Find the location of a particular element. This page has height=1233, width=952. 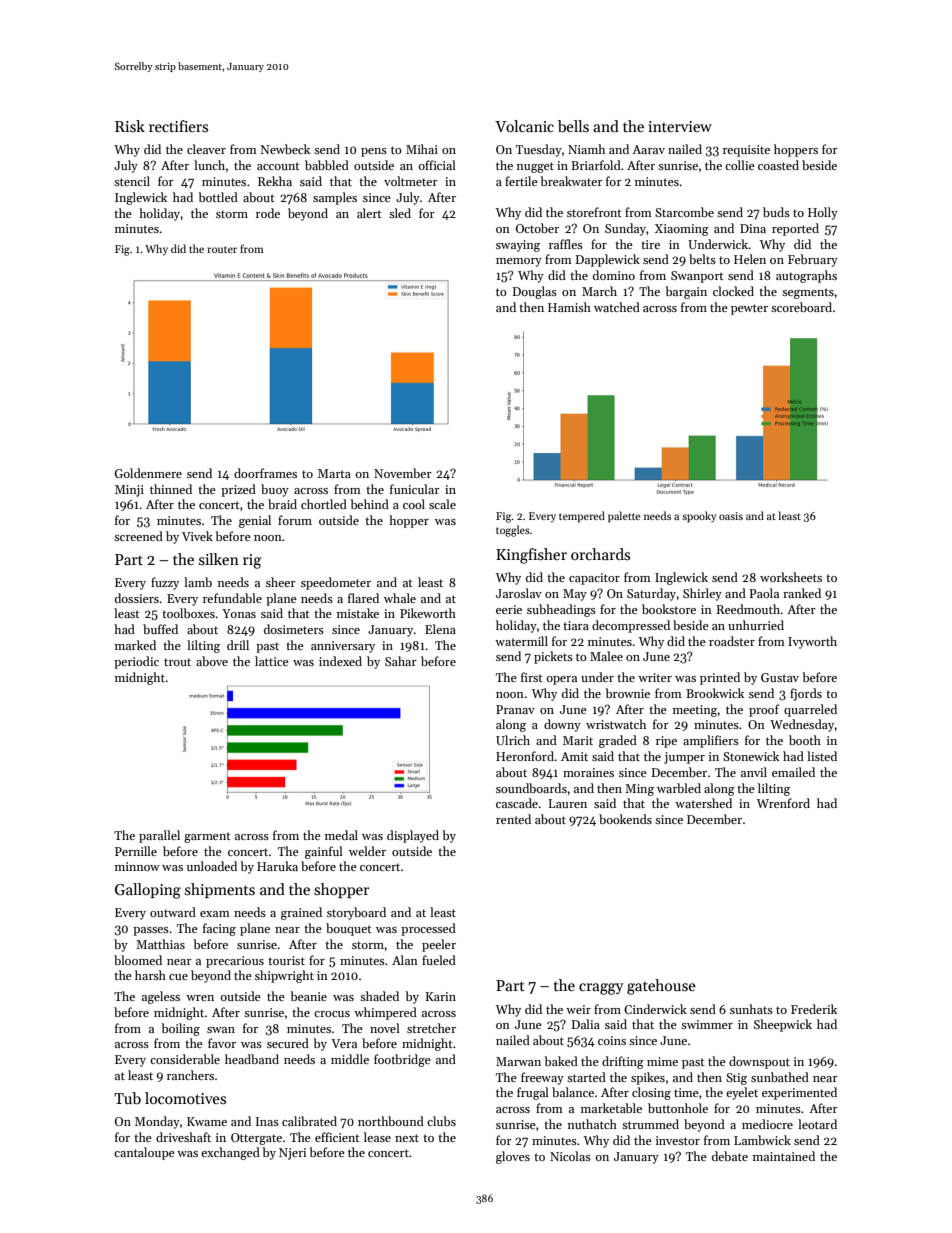

Jaroslav is located at coordinates (519, 593).
